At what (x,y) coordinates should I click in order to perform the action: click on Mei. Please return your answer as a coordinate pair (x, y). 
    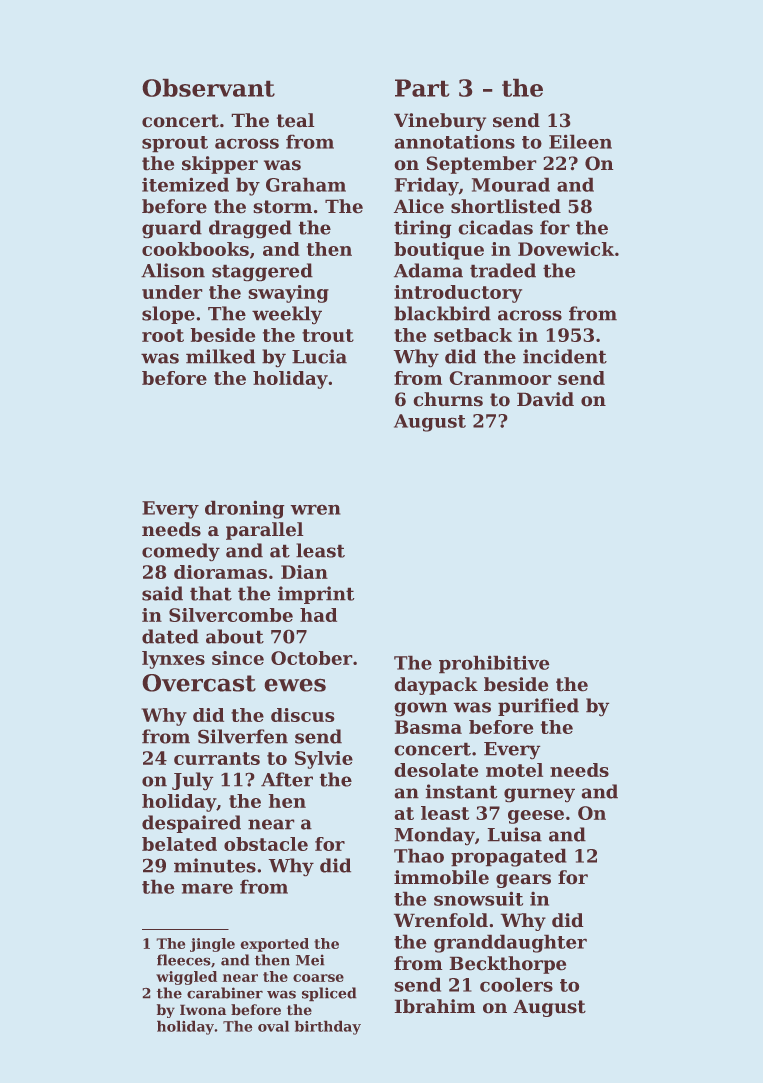
    Looking at the image, I should click on (310, 960).
